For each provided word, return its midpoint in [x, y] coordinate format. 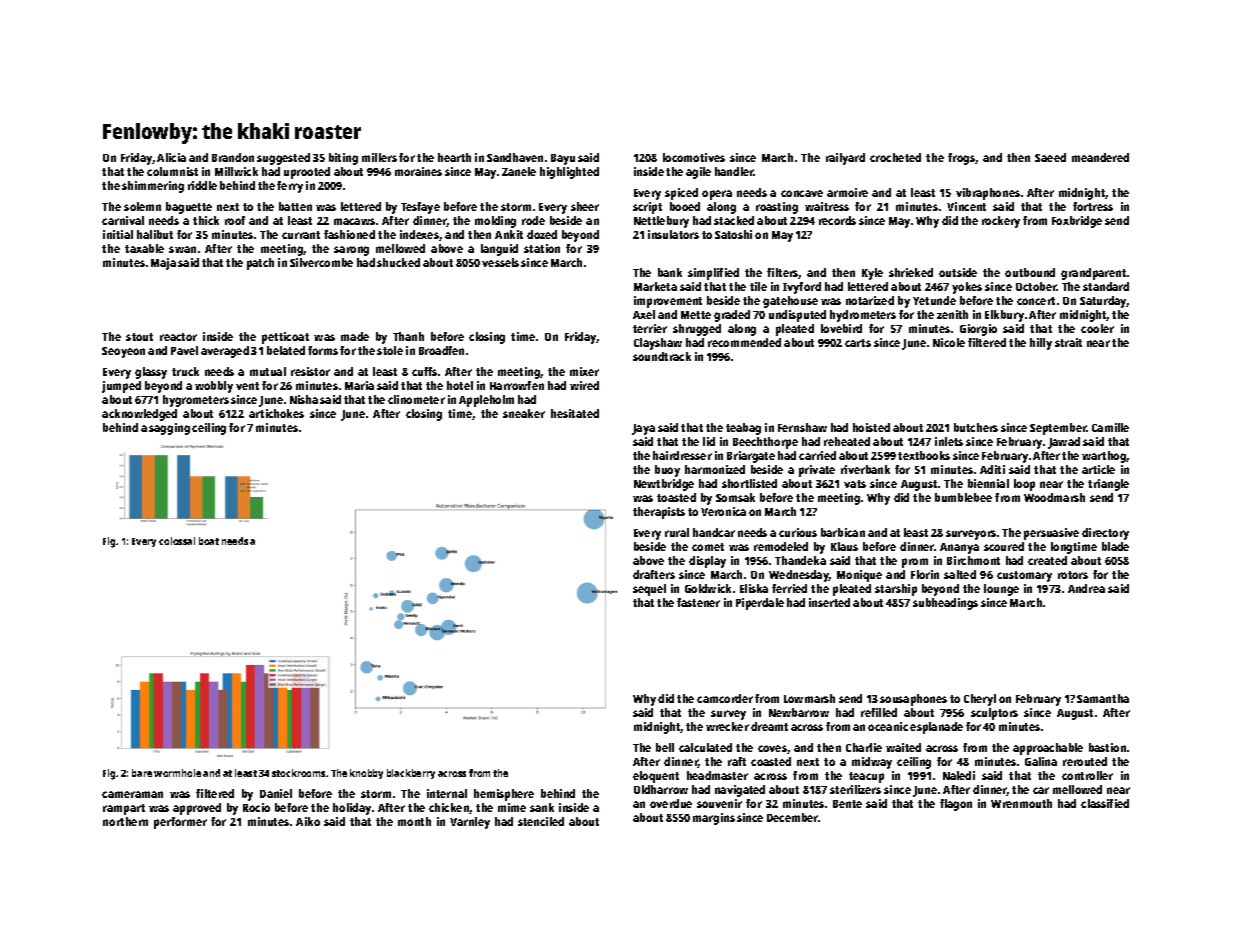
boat [209, 541]
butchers [976, 427]
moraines [418, 171]
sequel [649, 590]
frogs [961, 159]
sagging [169, 429]
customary [1024, 576]
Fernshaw [802, 427]
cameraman [132, 794]
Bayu [563, 159]
